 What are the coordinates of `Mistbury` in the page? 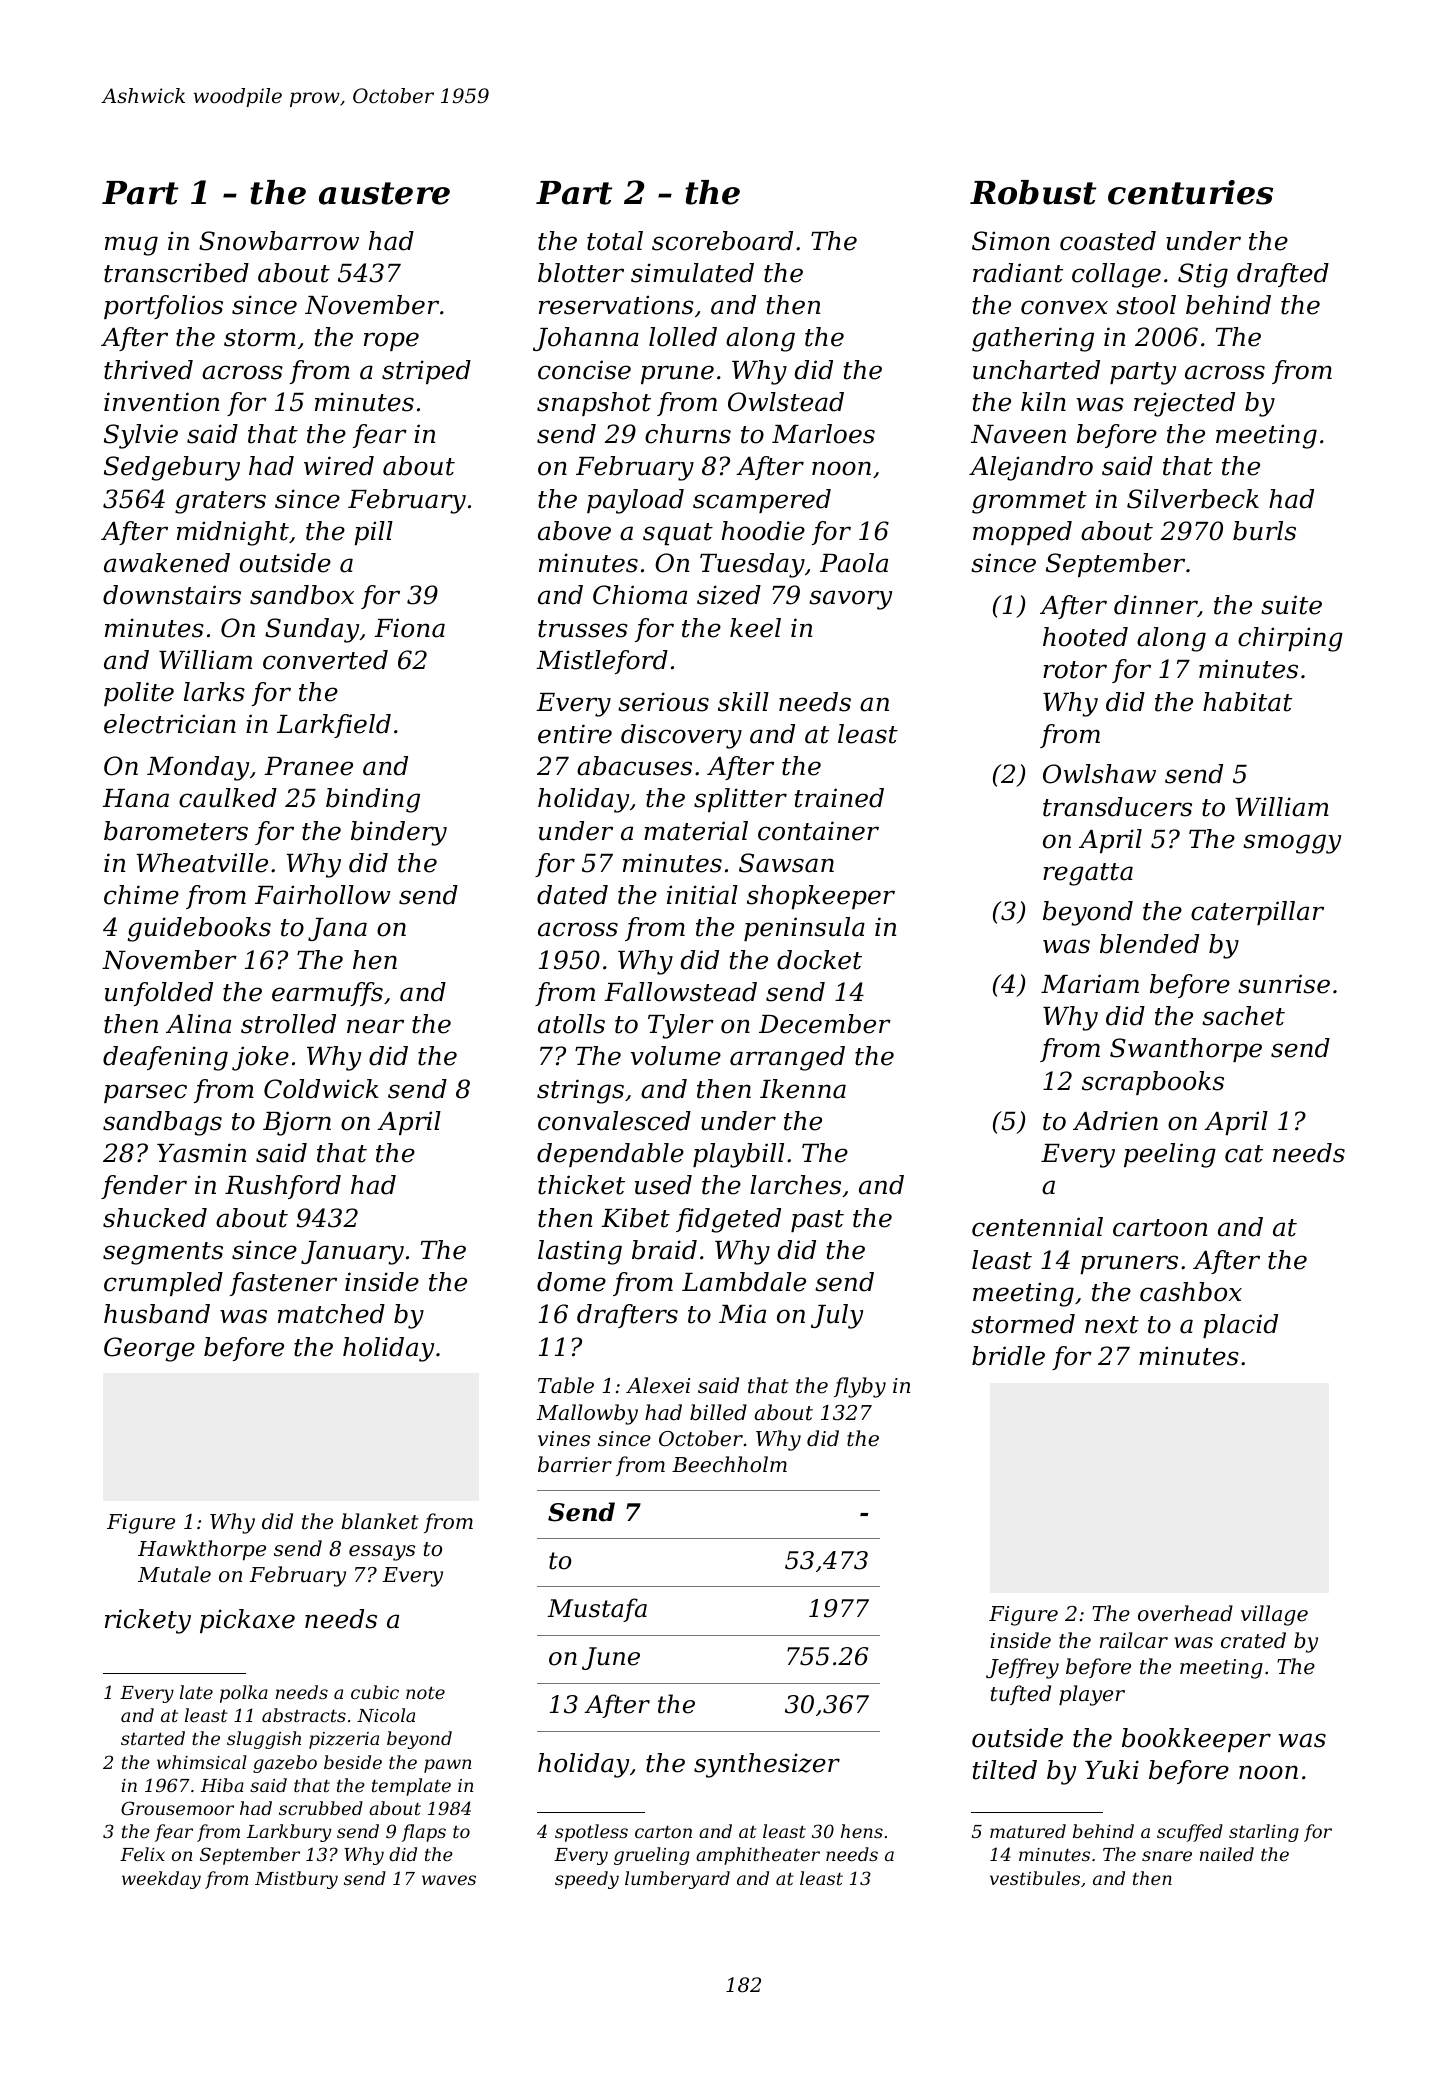 It's located at (296, 1880).
